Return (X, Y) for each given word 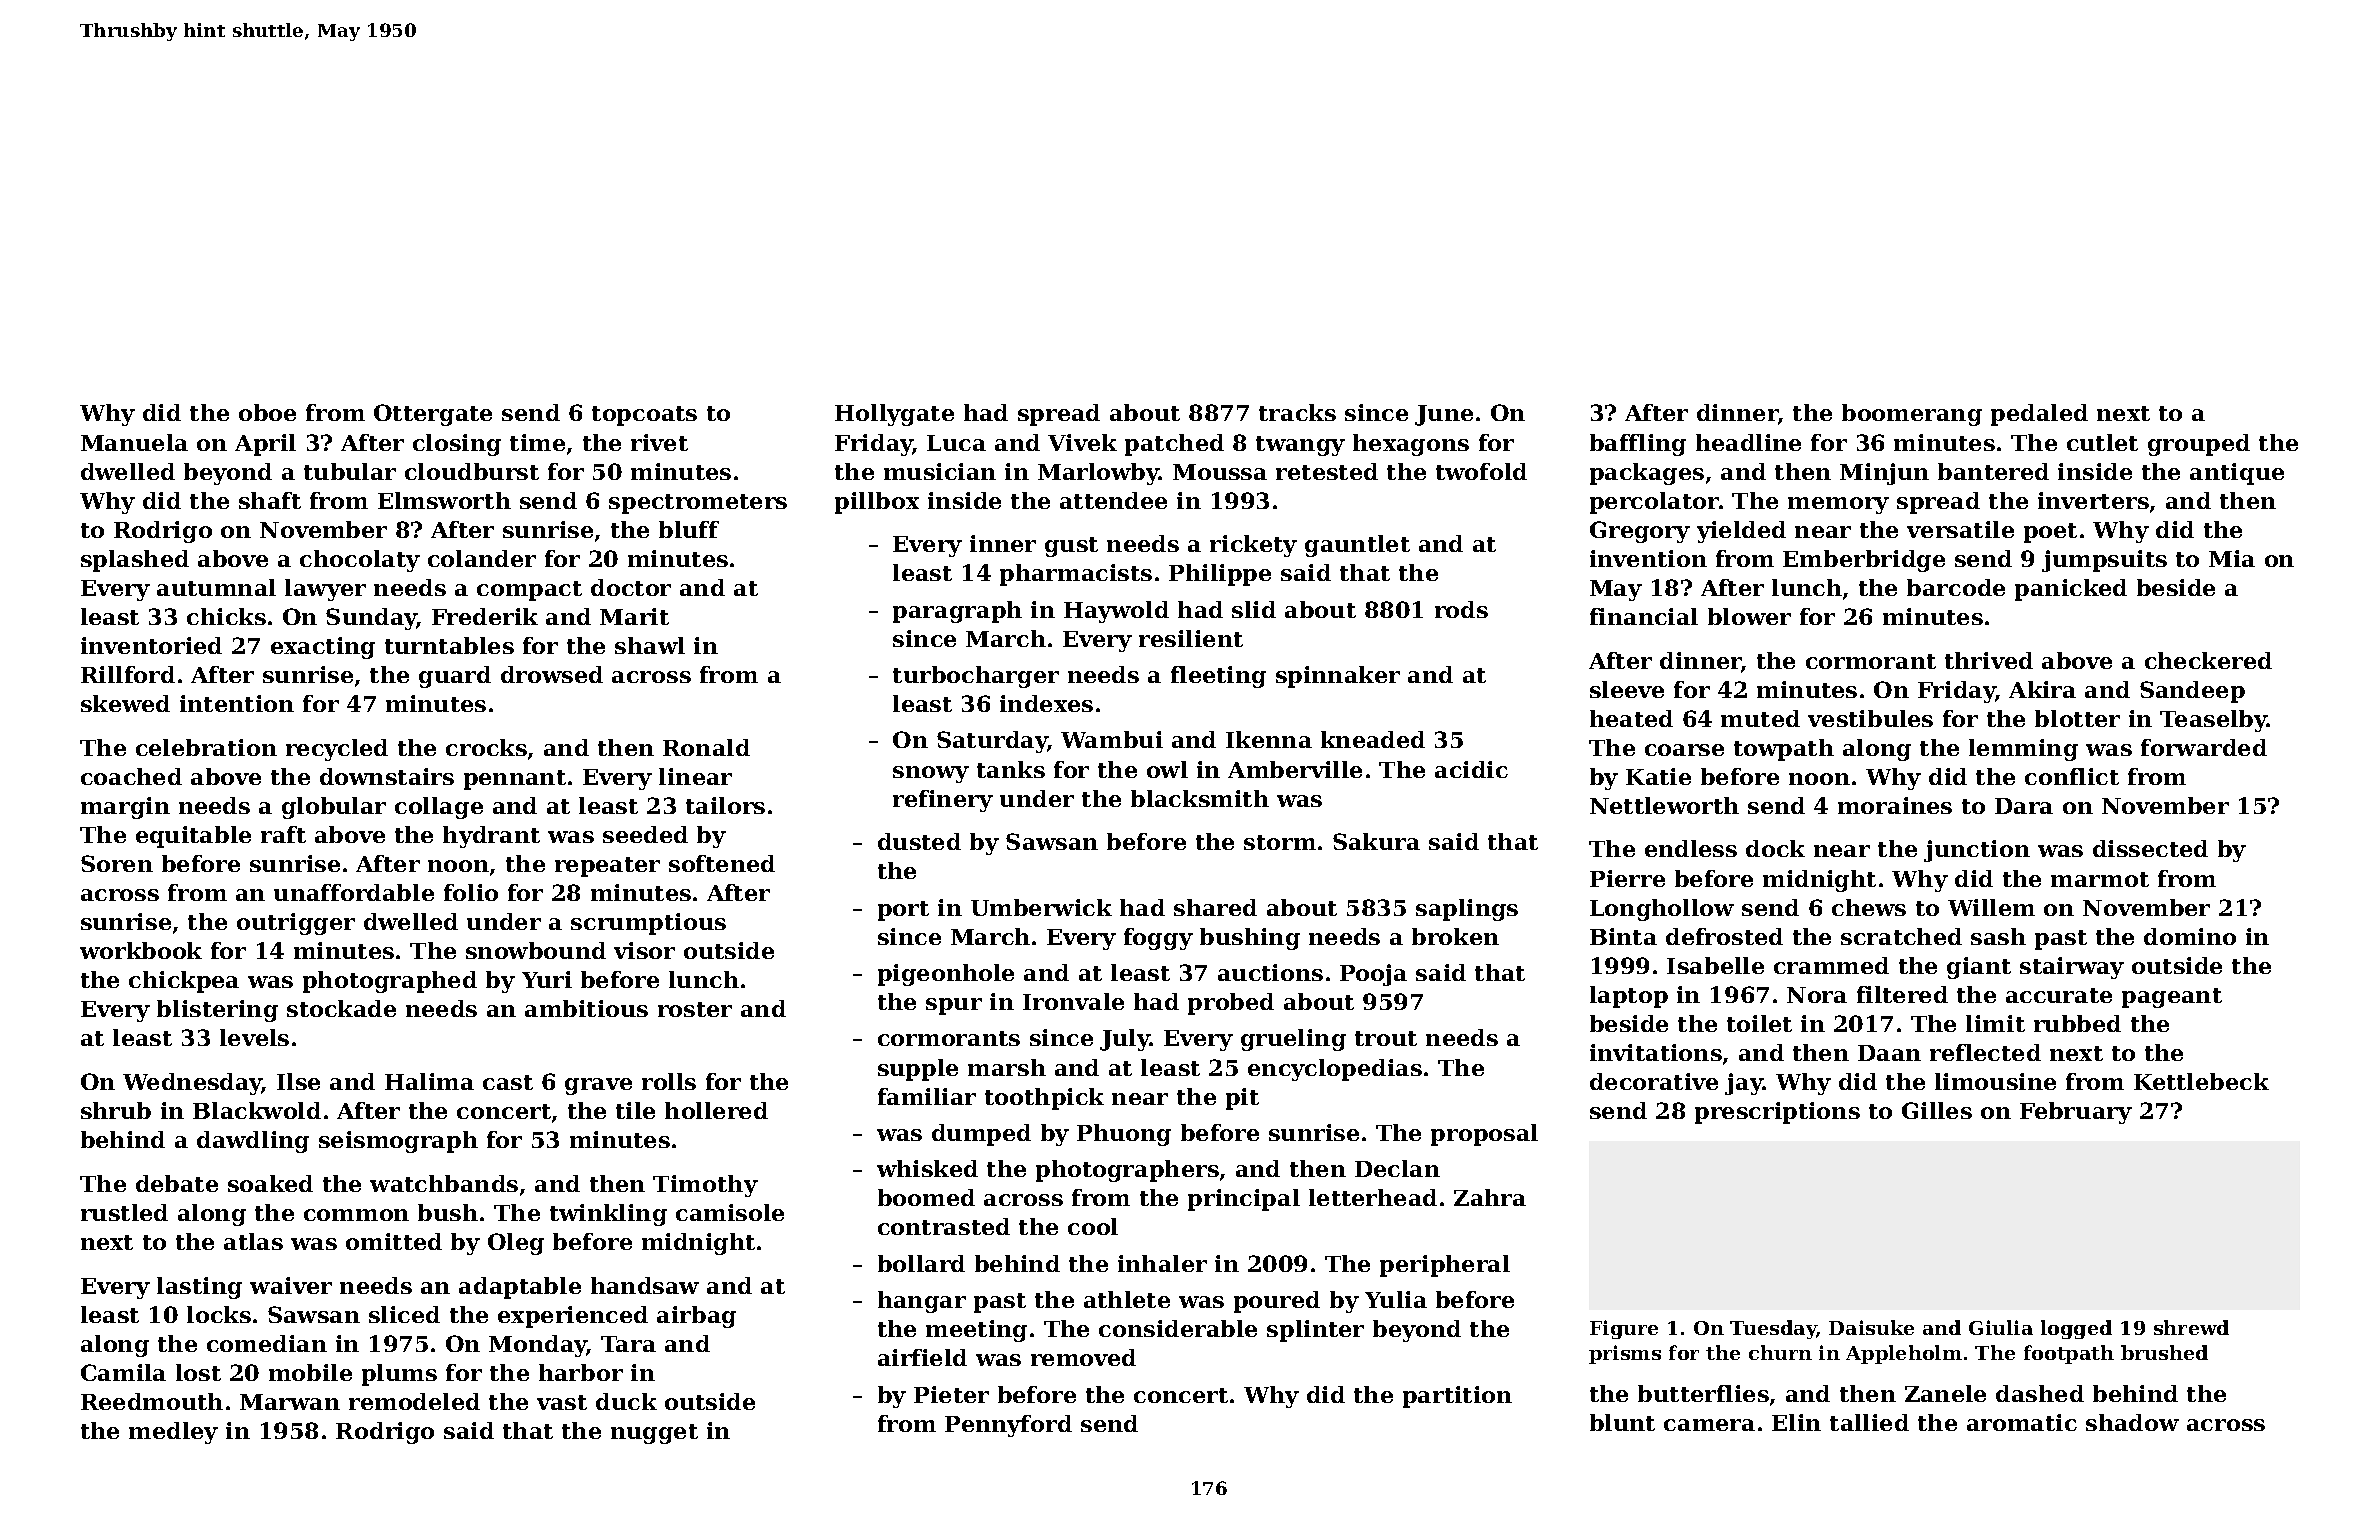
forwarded (2204, 747)
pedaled (2039, 415)
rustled (124, 1212)
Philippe (1220, 575)
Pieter (951, 1394)
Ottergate (433, 415)
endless (1691, 848)
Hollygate (894, 415)
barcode (1956, 587)
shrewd (2191, 1327)
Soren (117, 863)
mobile (310, 1372)
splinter (1315, 1331)
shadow (2132, 1422)
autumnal (216, 587)
